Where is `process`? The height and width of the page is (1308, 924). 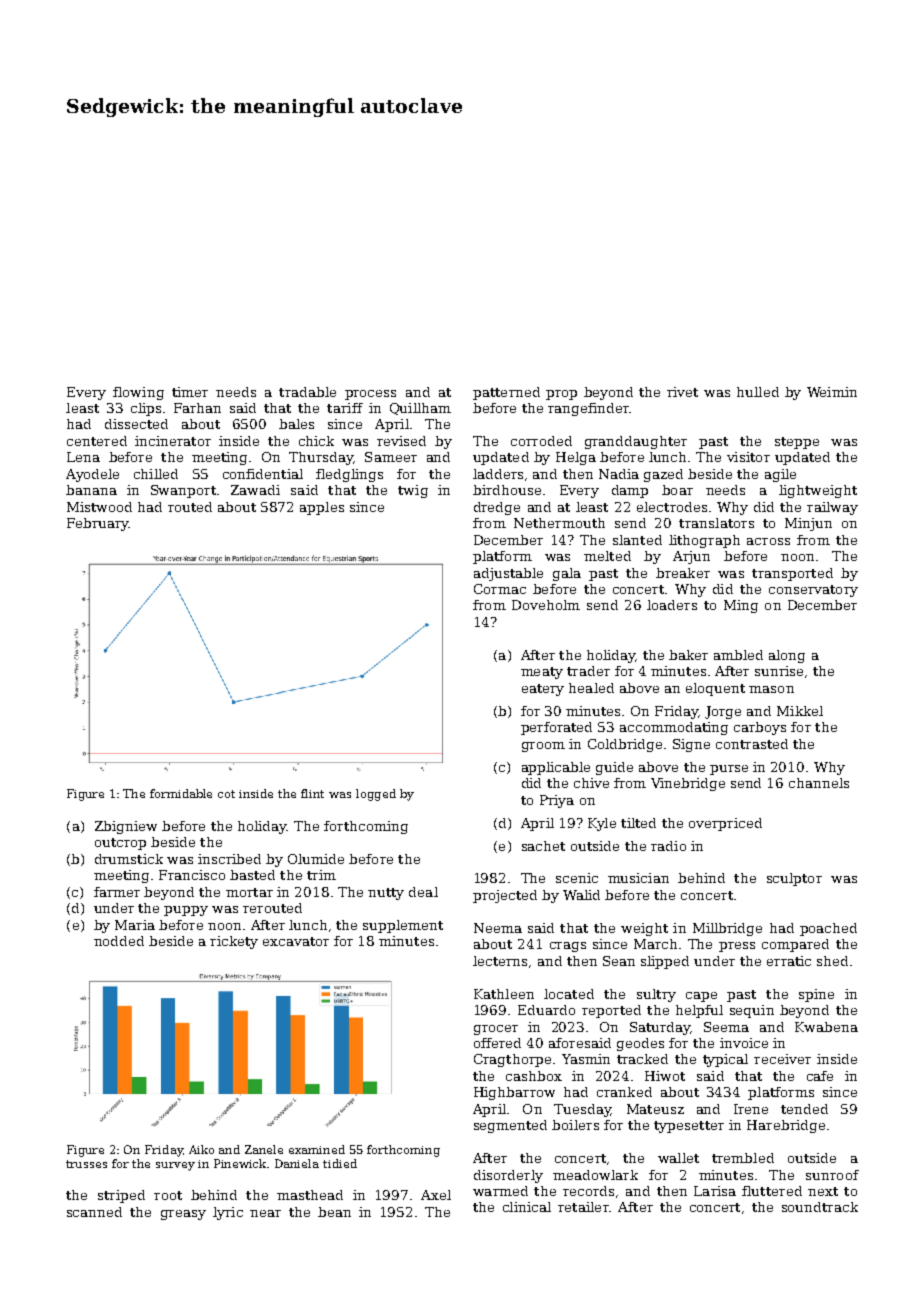 process is located at coordinates (370, 395).
